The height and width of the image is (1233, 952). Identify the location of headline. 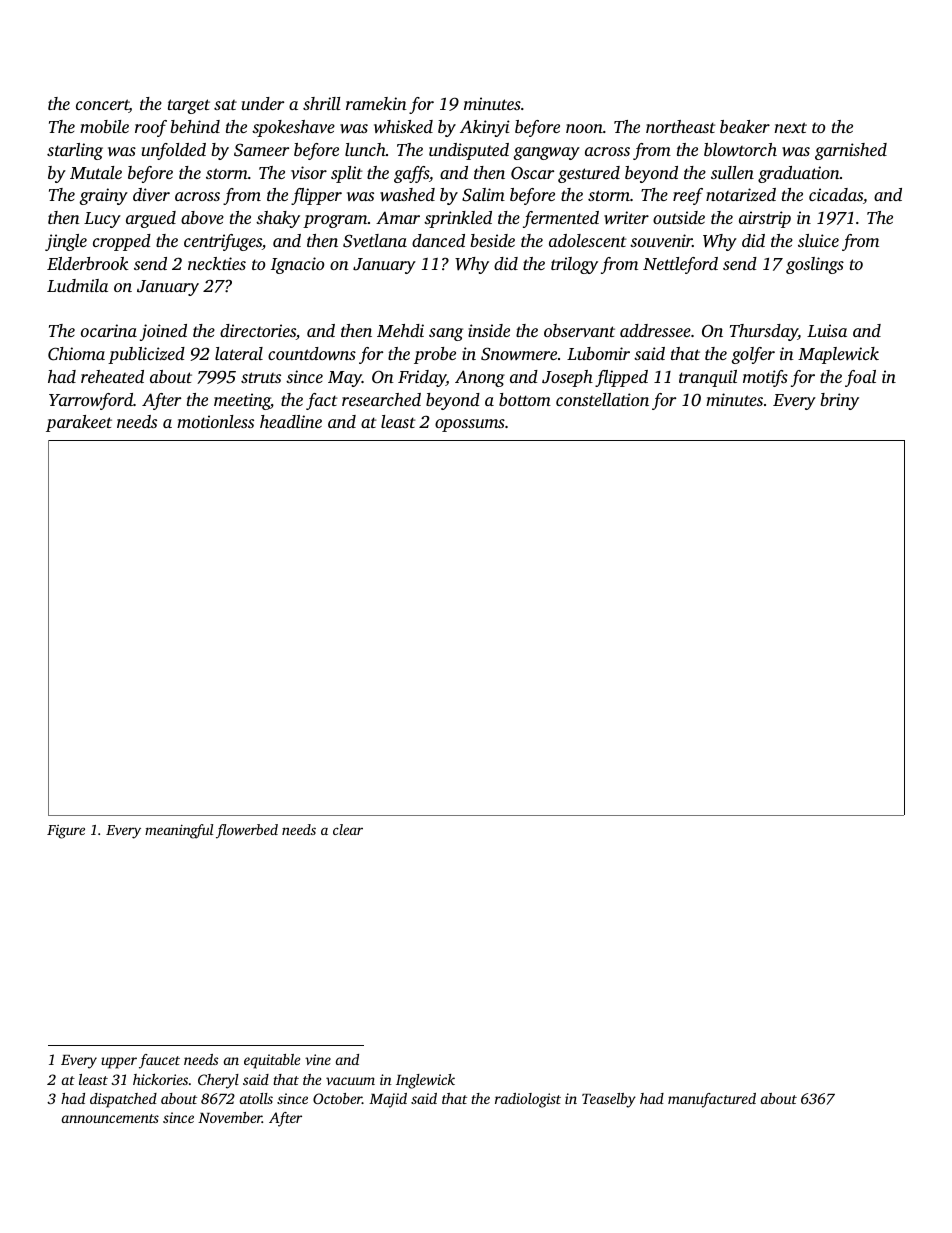
(291, 421).
